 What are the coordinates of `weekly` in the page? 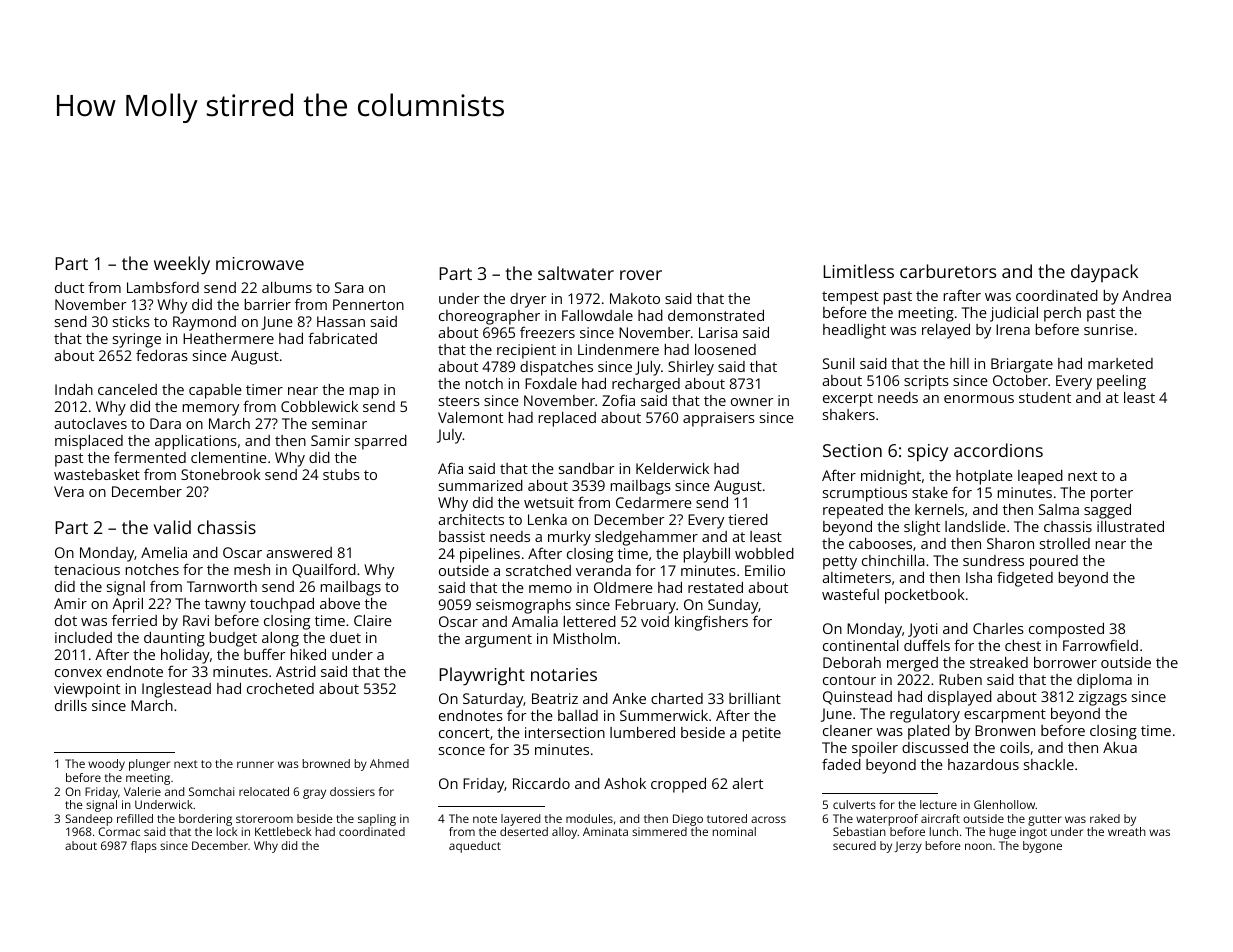 It's located at (182, 265).
